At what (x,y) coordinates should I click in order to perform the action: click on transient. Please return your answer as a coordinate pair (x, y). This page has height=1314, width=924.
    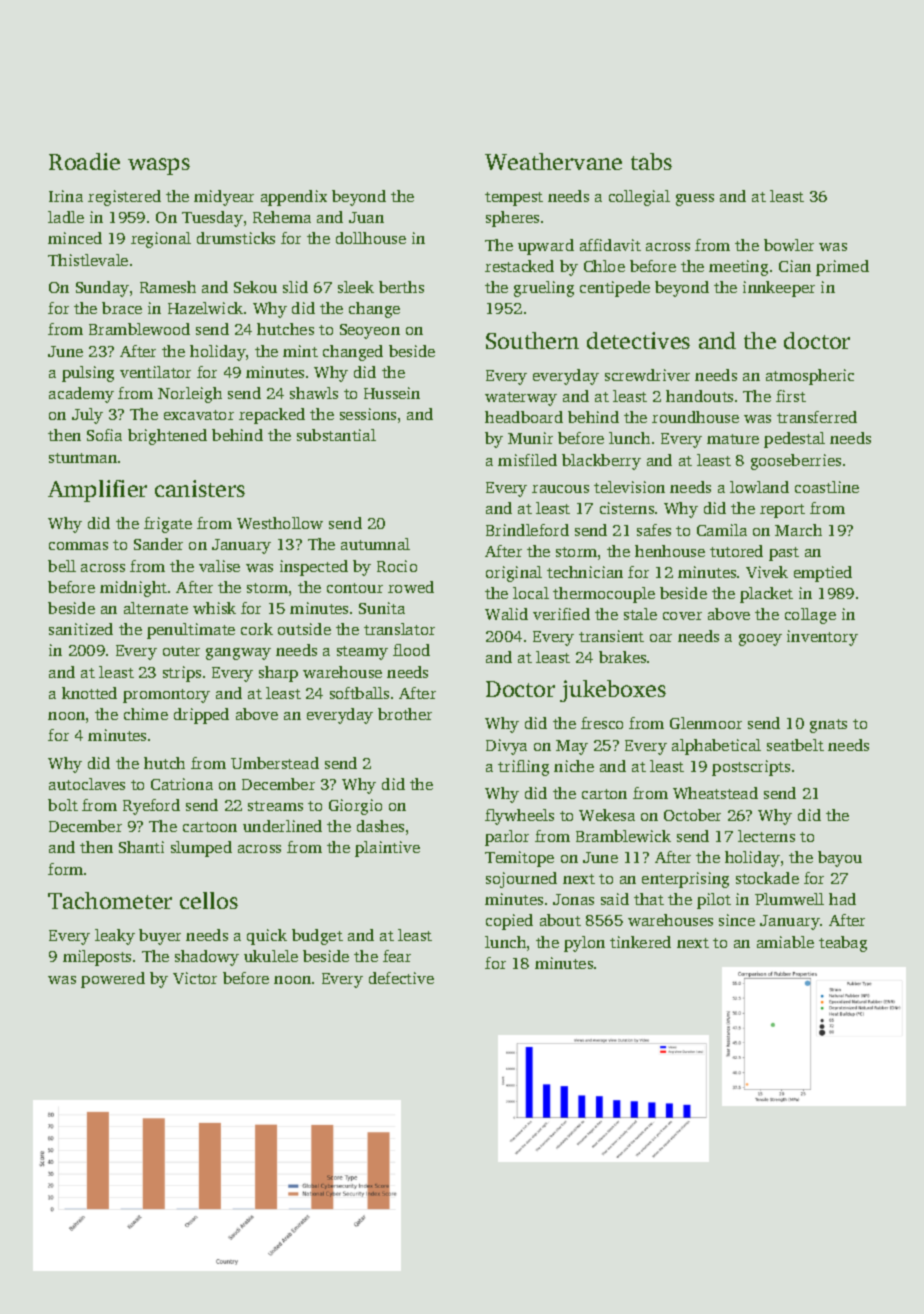
    Looking at the image, I should click on (611, 636).
